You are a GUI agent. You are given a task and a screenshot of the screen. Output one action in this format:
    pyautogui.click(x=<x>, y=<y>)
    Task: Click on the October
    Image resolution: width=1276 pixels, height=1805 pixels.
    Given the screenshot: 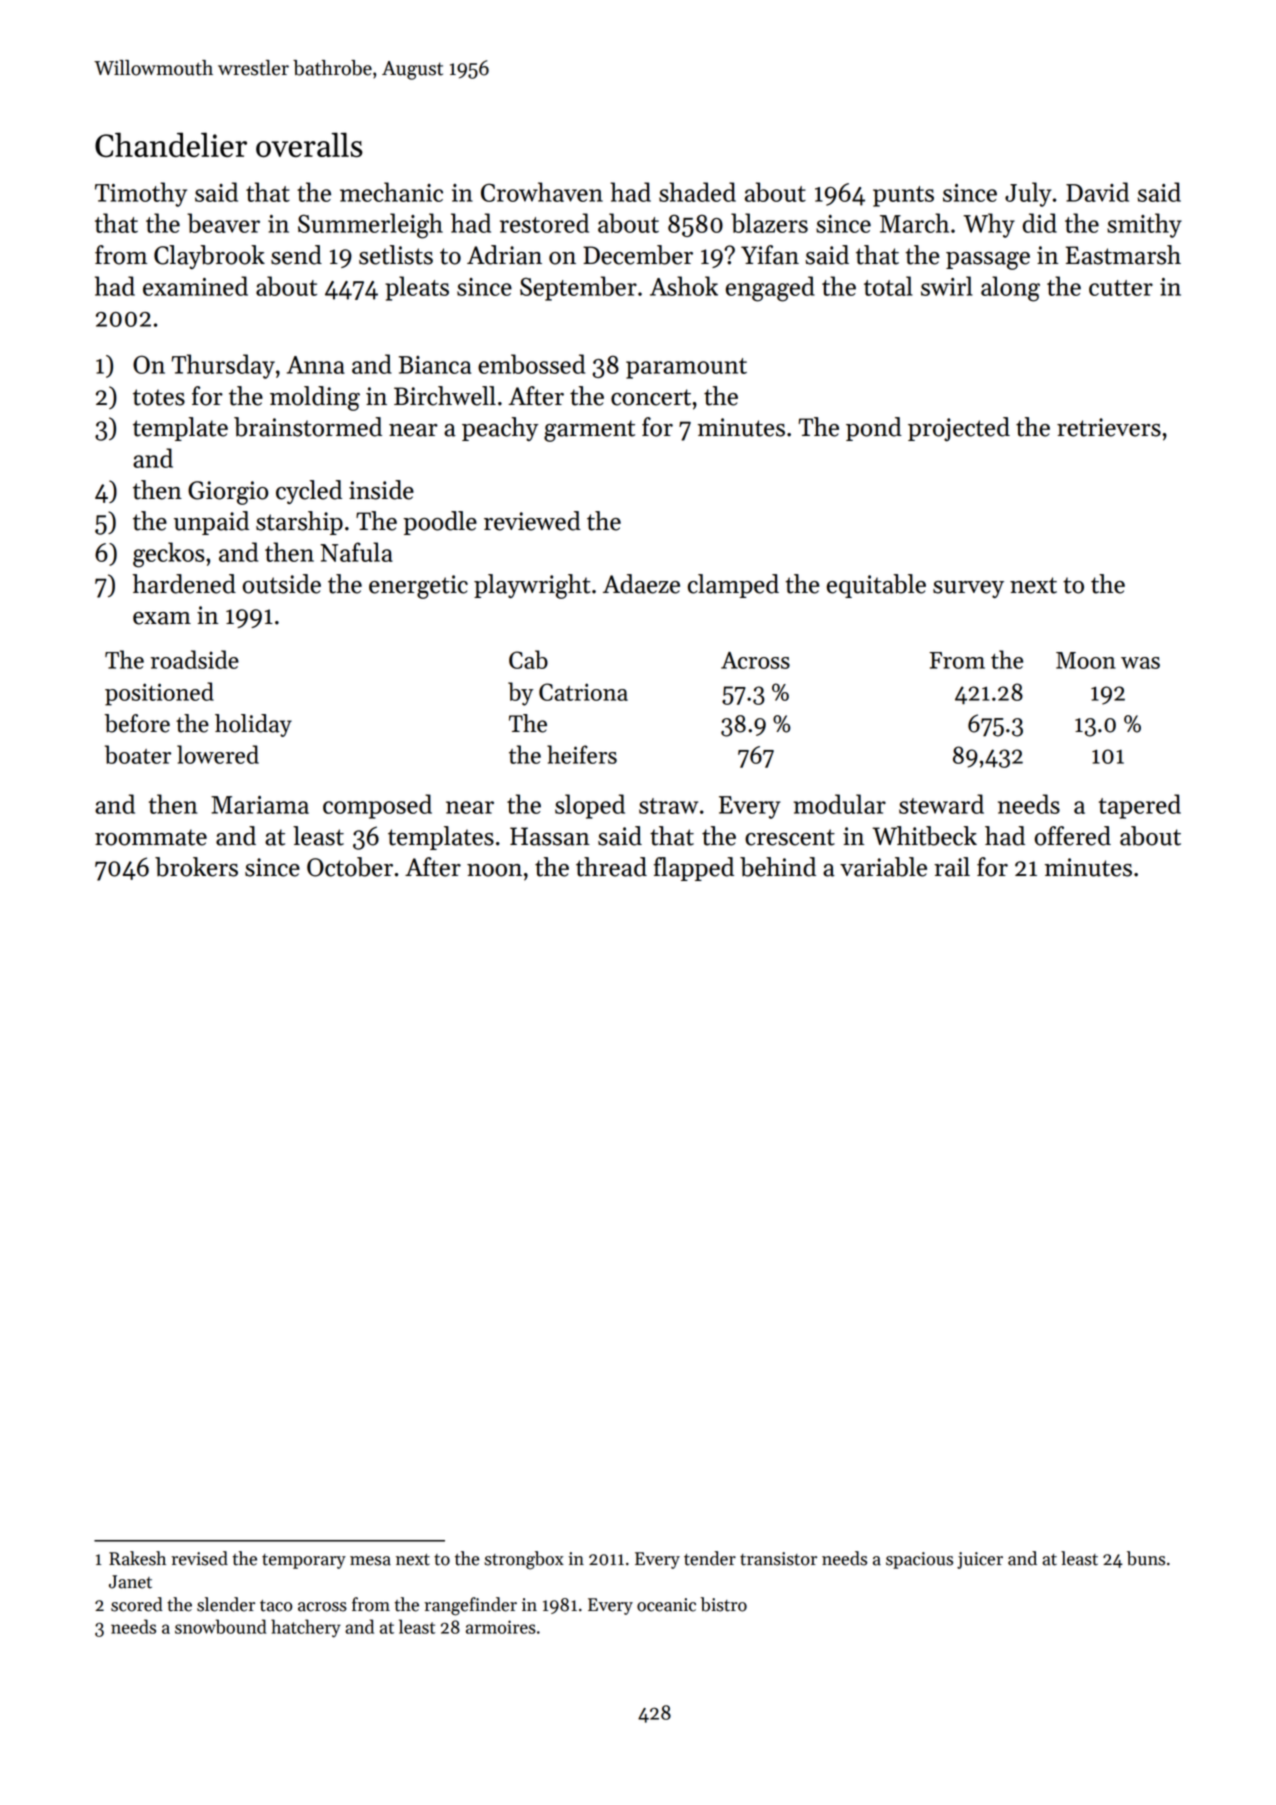 What is the action you would take?
    pyautogui.click(x=350, y=867)
